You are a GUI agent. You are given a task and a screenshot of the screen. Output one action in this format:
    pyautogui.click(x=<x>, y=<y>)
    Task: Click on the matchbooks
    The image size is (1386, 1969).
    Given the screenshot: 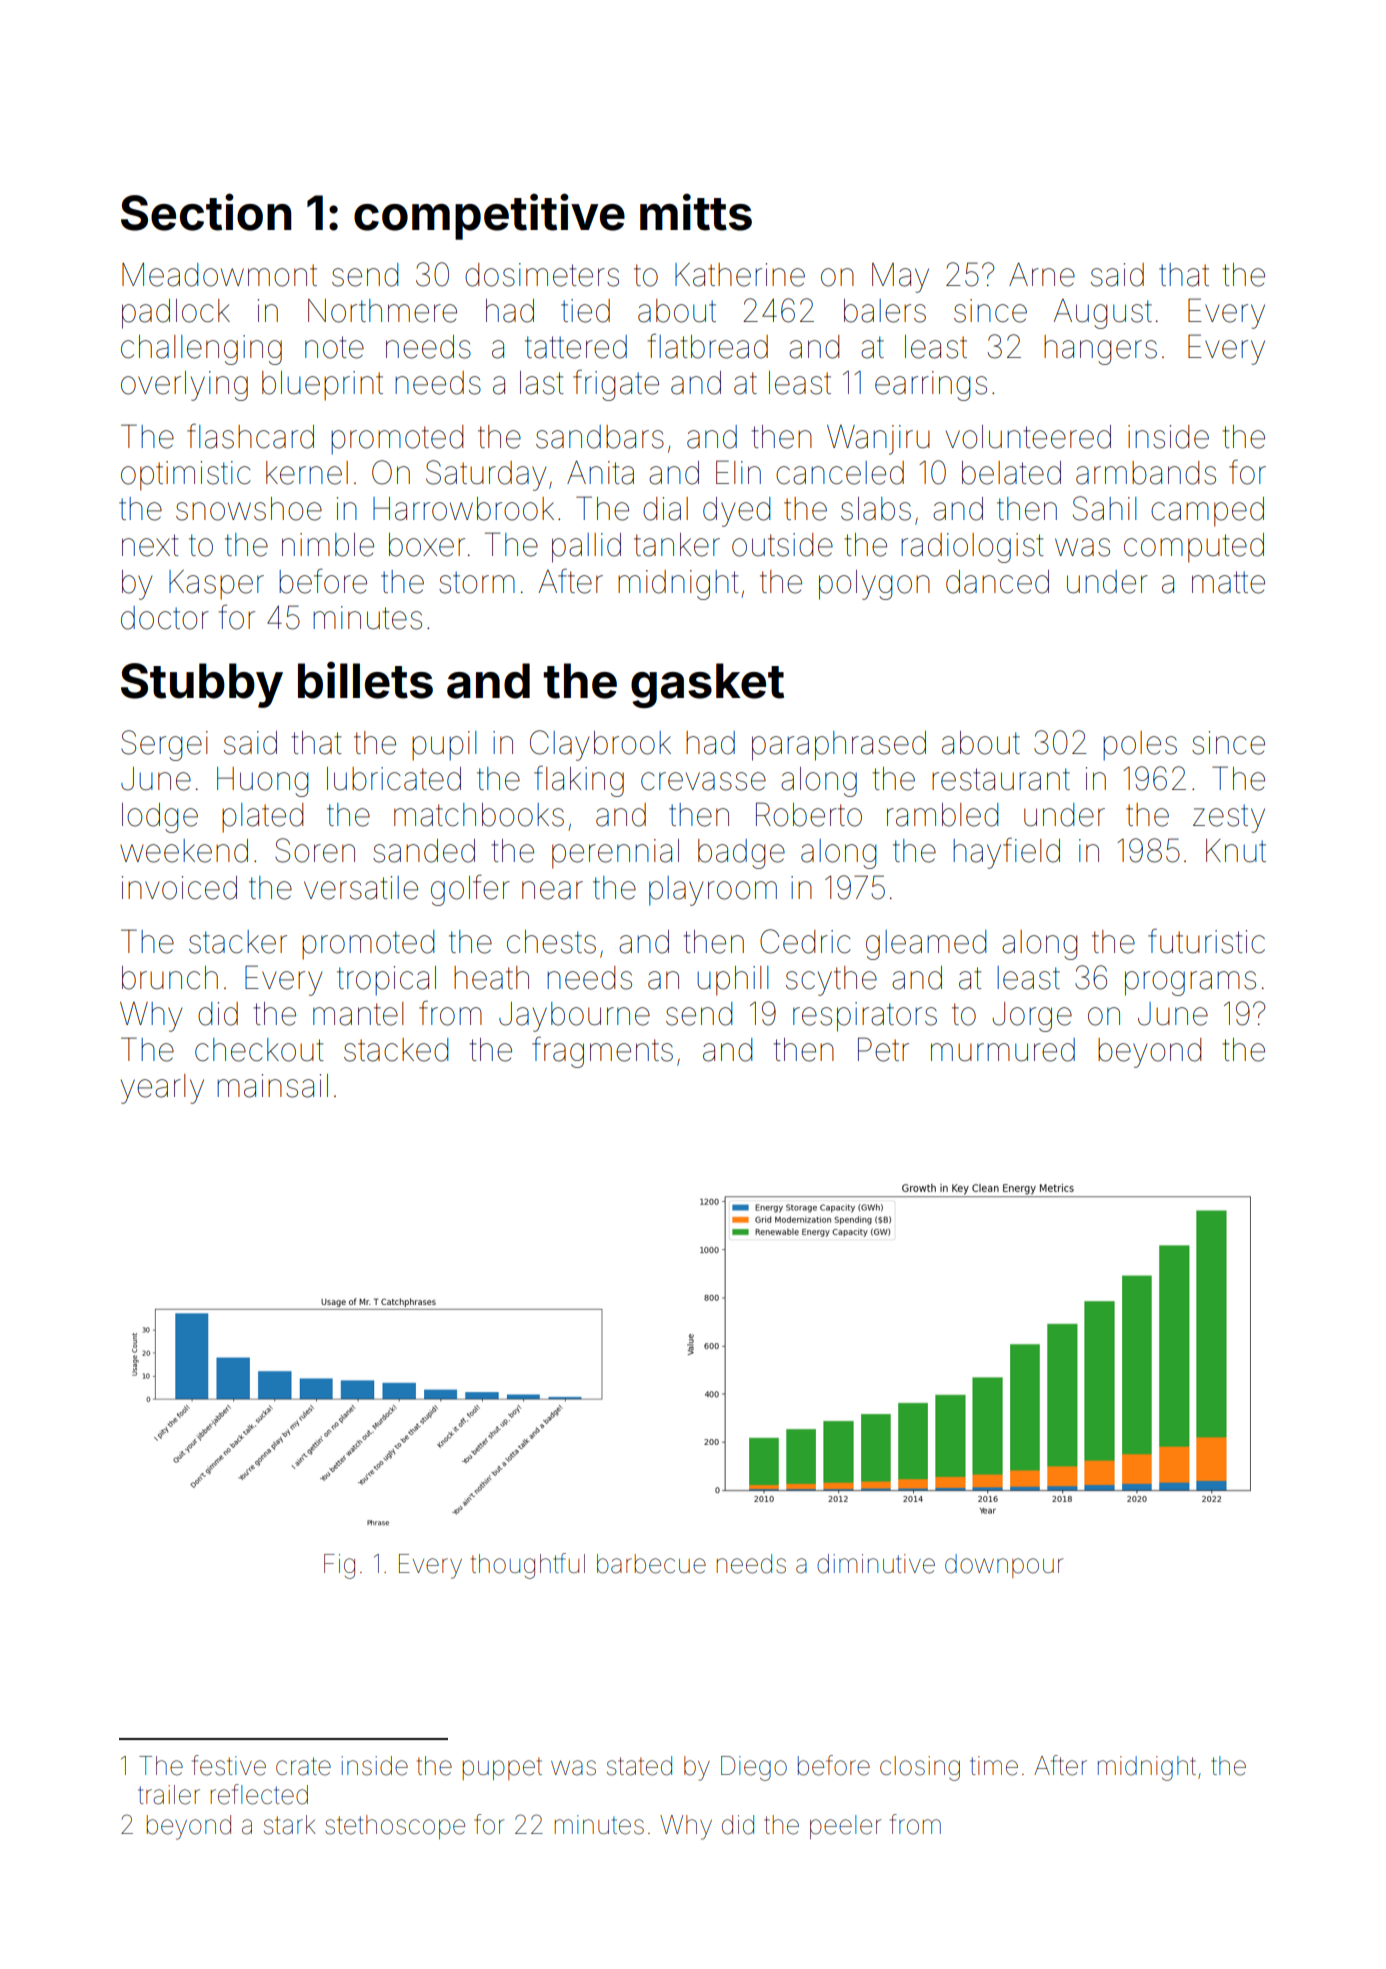 What is the action you would take?
    pyautogui.click(x=479, y=815)
